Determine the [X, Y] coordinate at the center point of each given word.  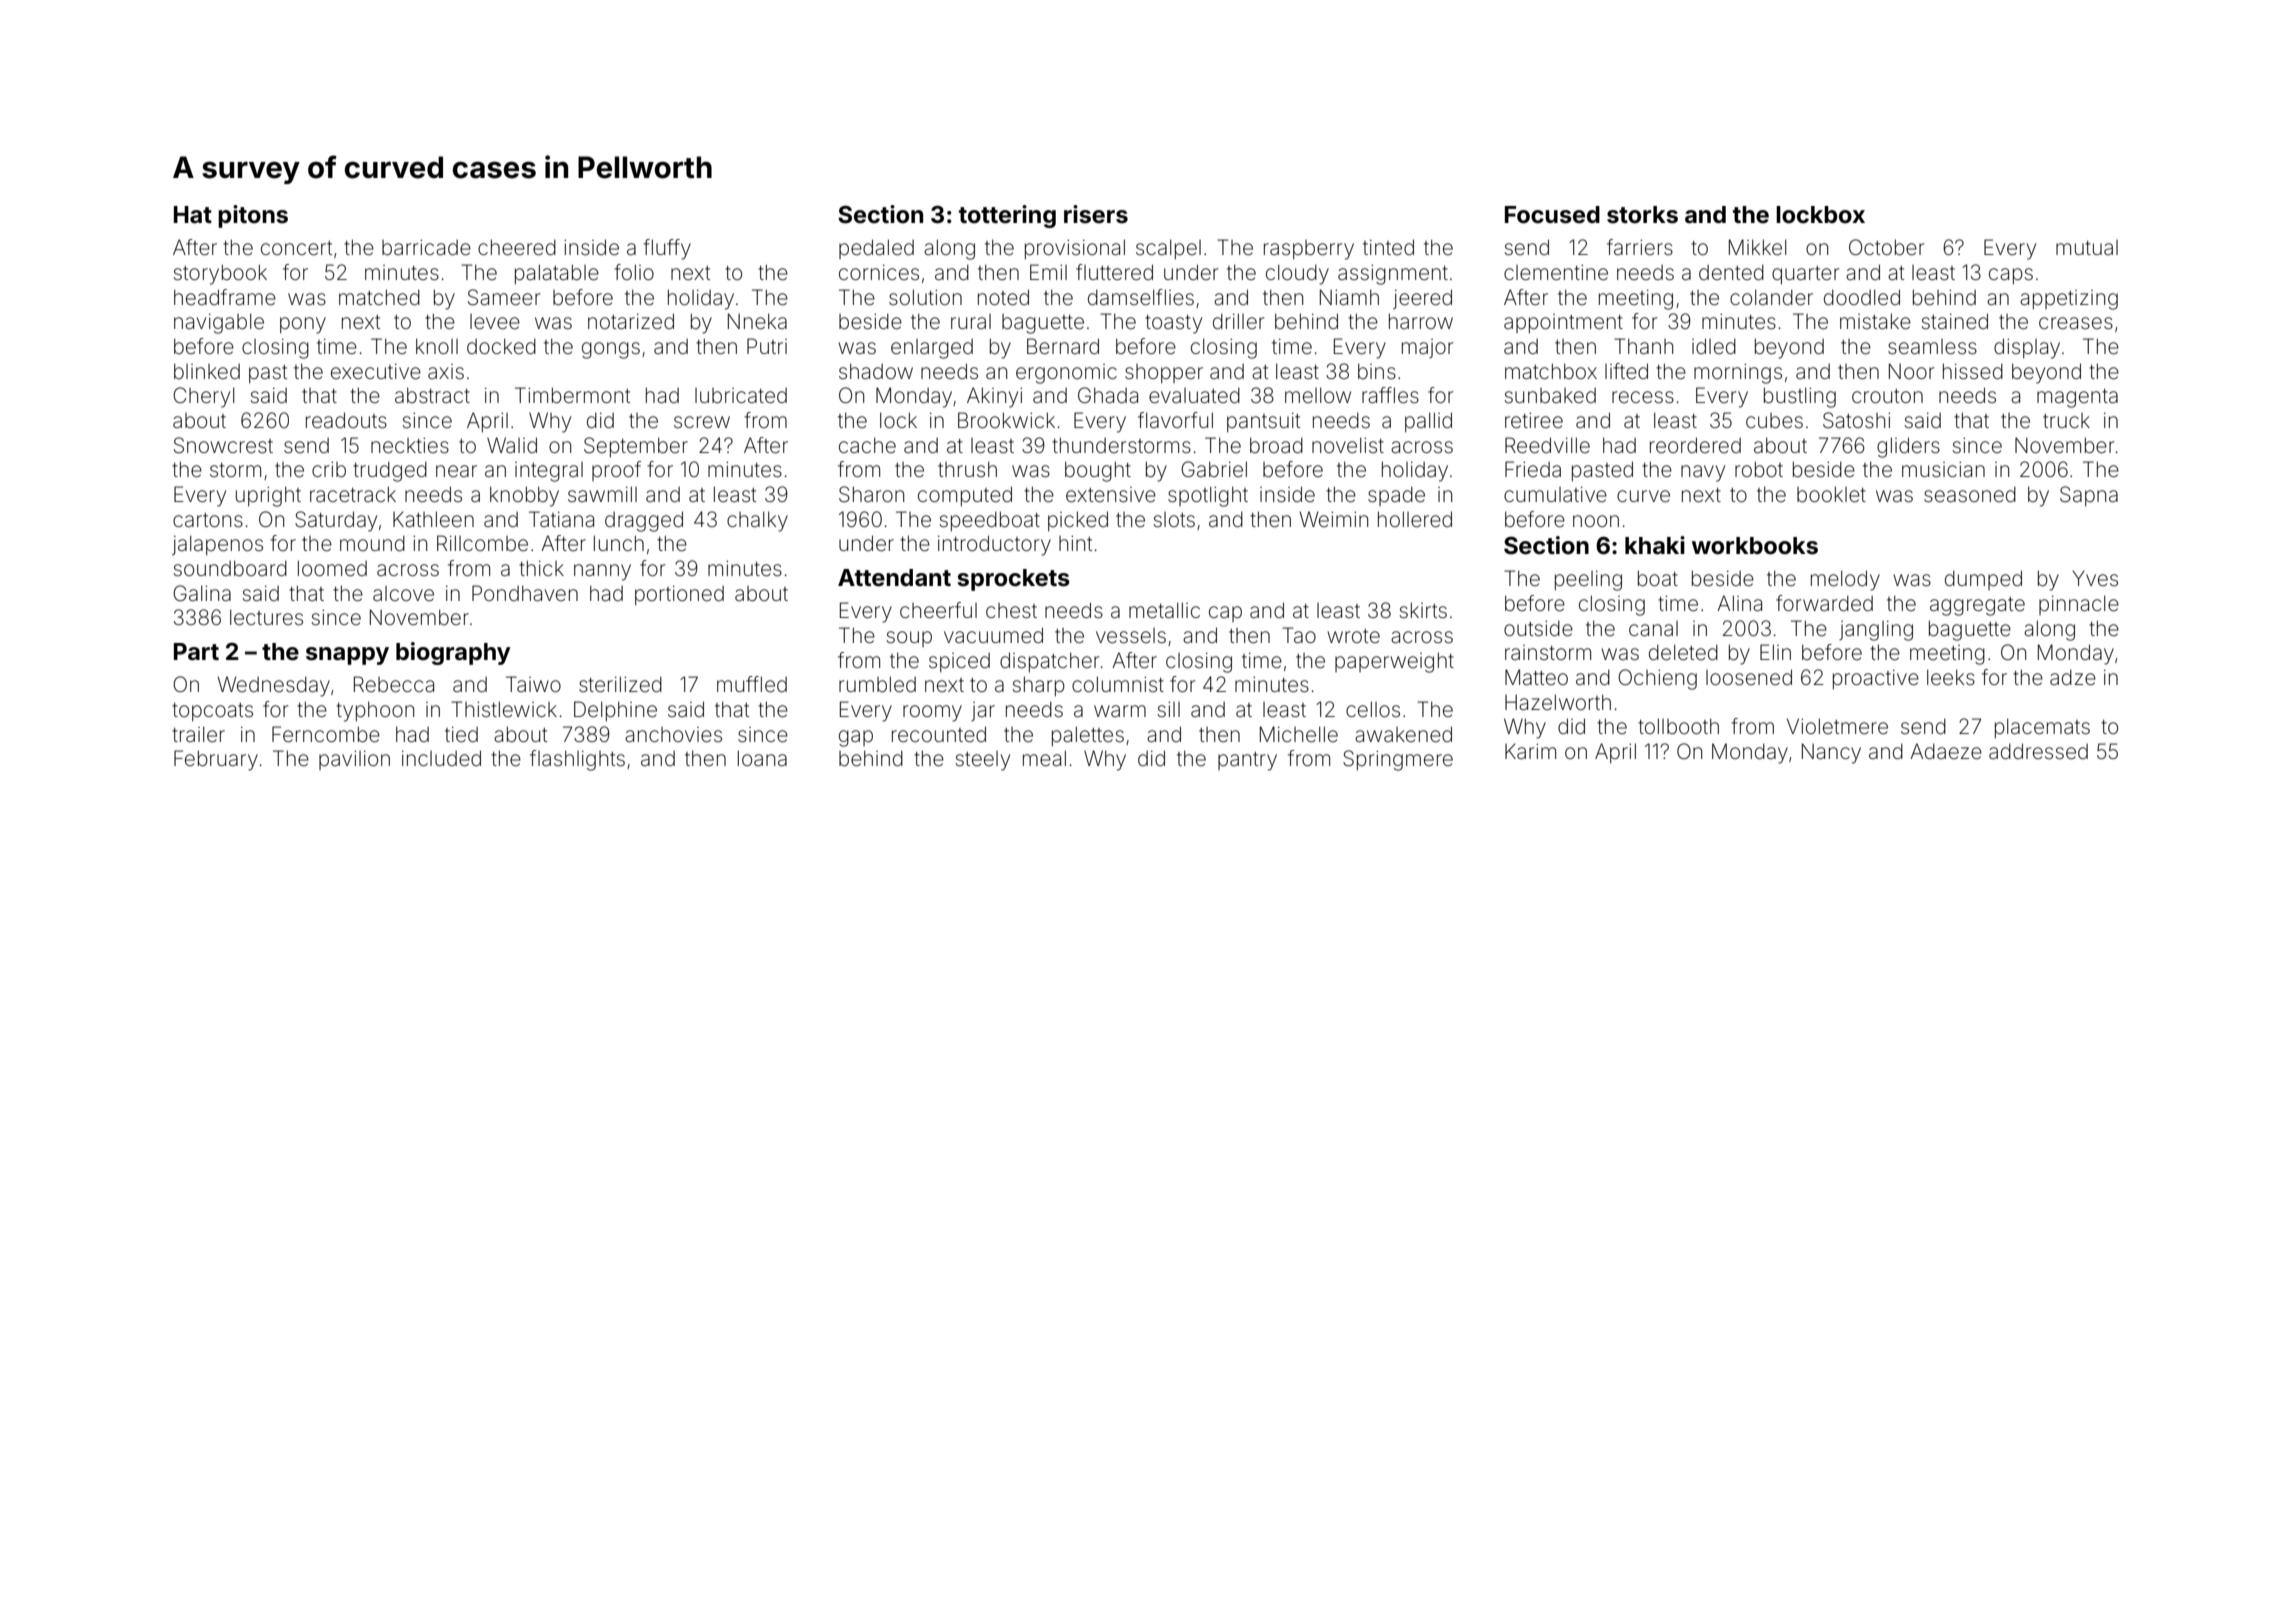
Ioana [762, 758]
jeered [1422, 299]
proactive [1876, 679]
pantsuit [1263, 422]
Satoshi [1856, 420]
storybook [220, 274]
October [1887, 247]
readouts [346, 420]
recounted [939, 734]
